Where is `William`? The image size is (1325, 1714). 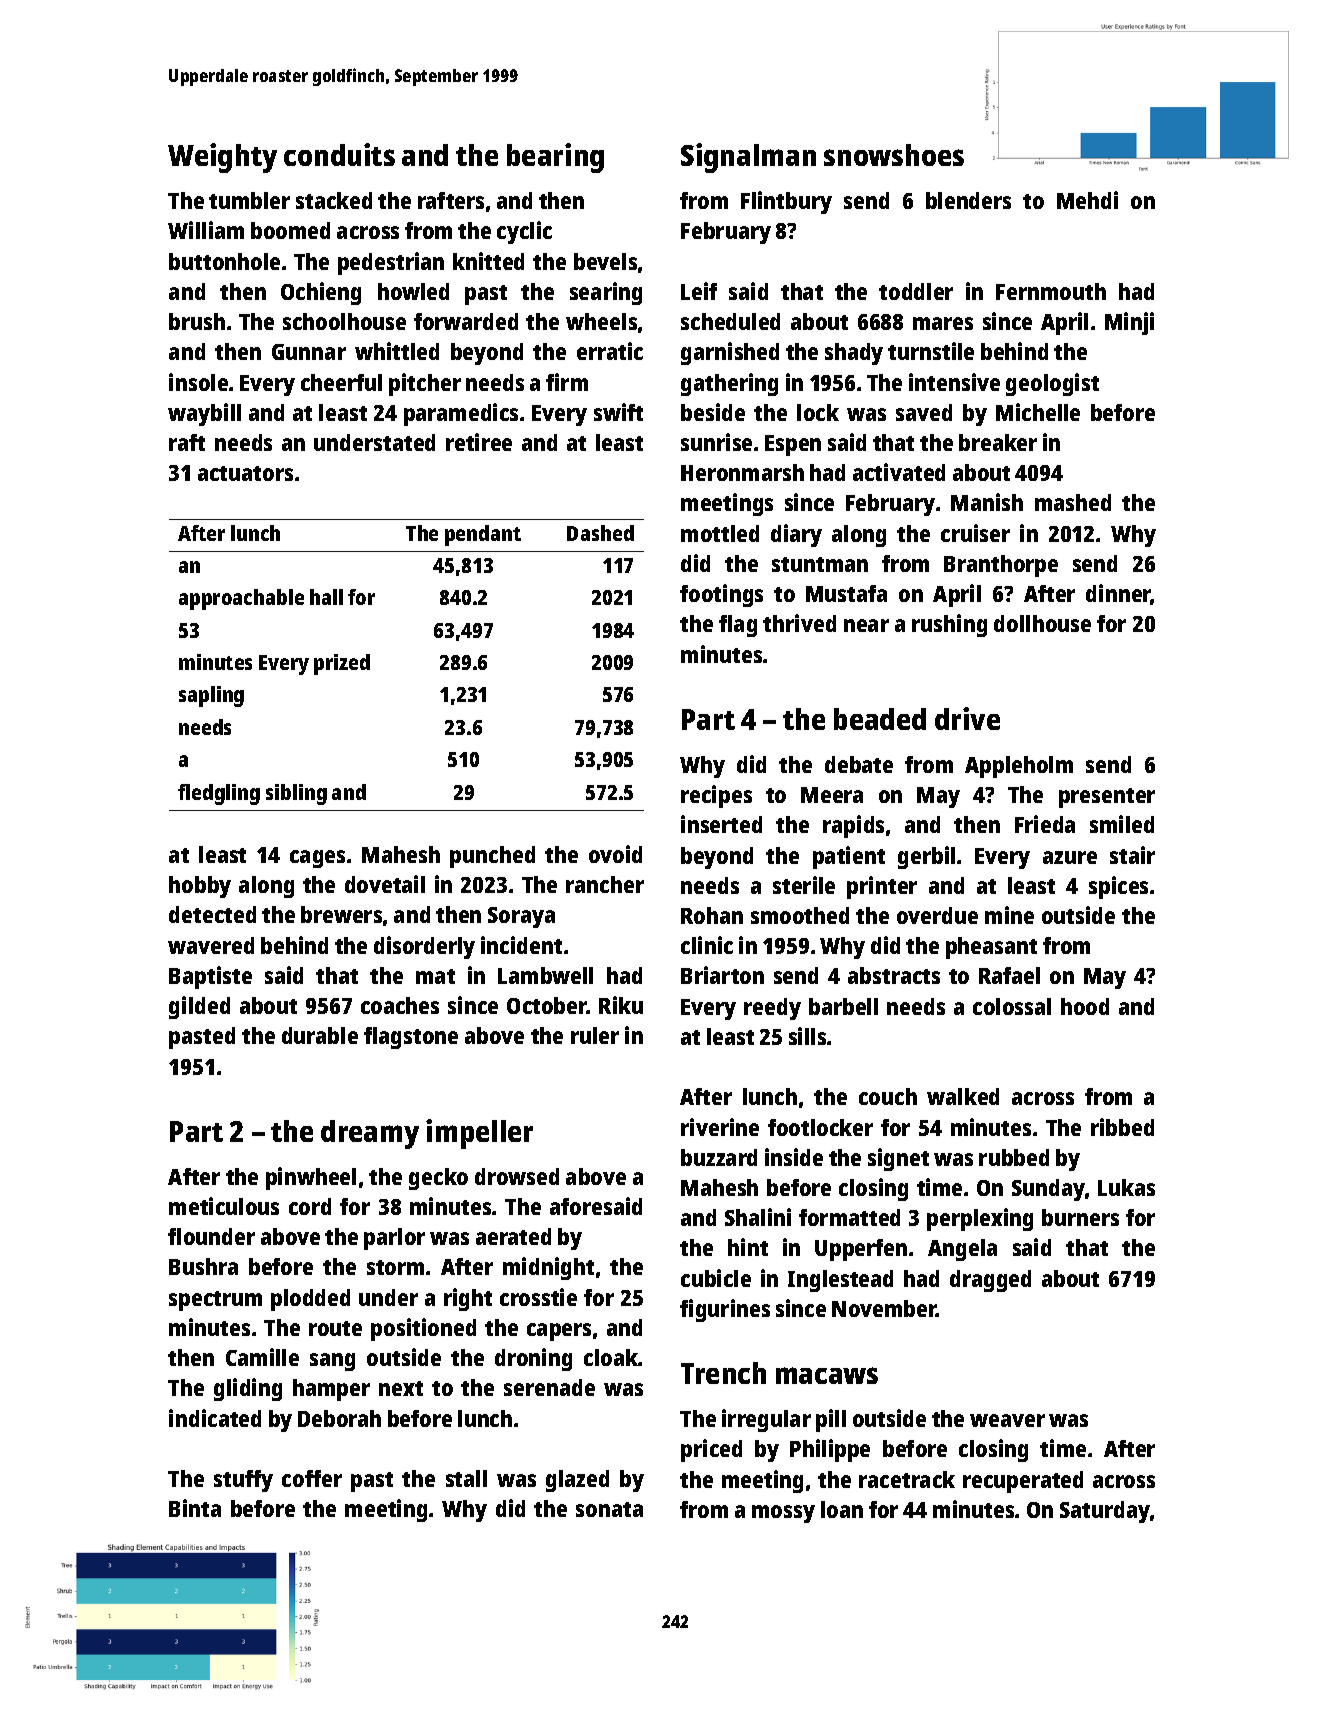
William is located at coordinates (206, 230).
